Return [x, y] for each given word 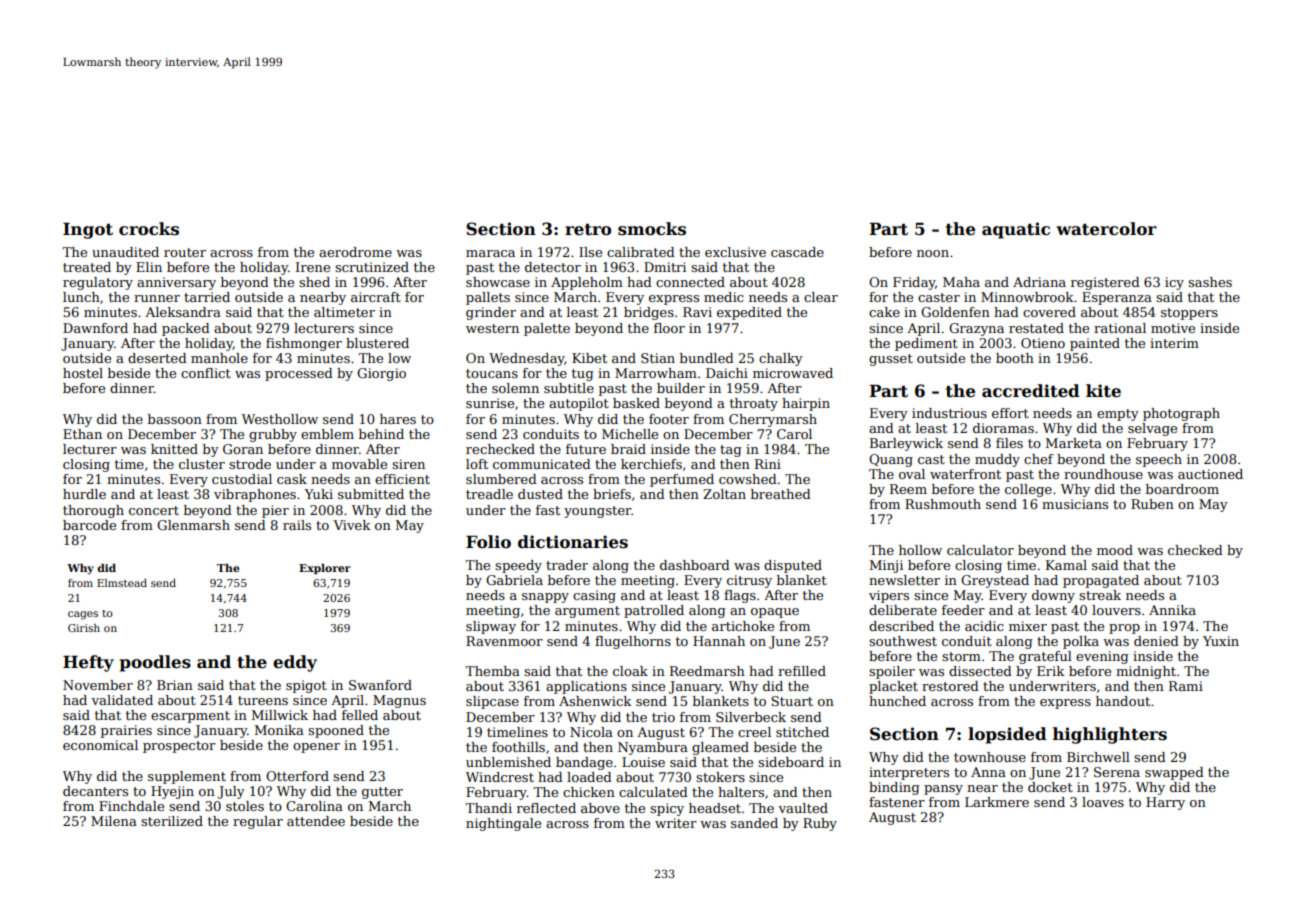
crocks [149, 229]
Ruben [1152, 504]
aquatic [1016, 230]
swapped [1174, 773]
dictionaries [573, 542]
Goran [243, 449]
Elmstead [122, 583]
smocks [652, 229]
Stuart [792, 701]
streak [1100, 595]
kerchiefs [651, 464]
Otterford [297, 776]
